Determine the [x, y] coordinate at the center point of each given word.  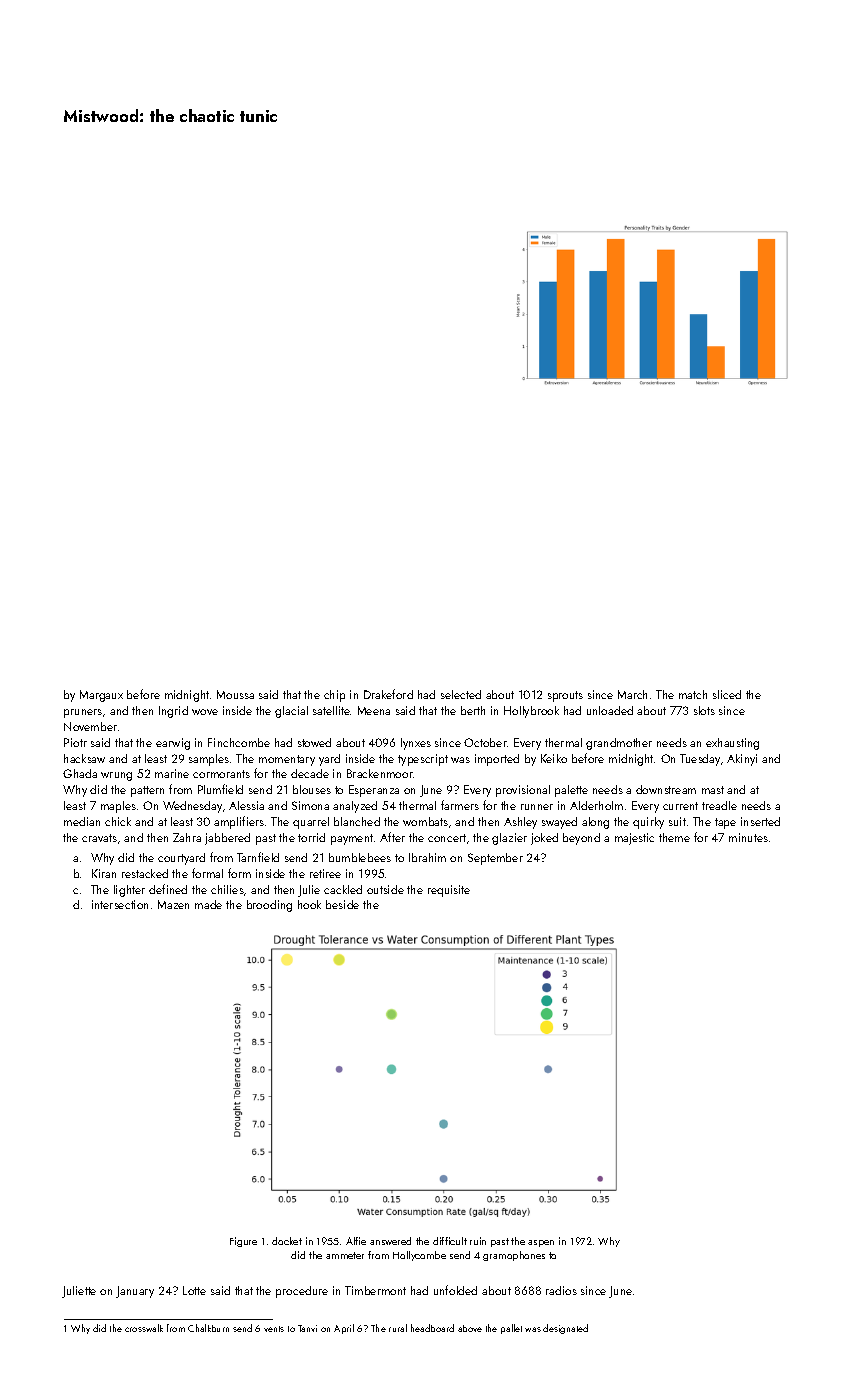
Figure [243, 1242]
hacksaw [84, 758]
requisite [449, 891]
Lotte [194, 1290]
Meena [374, 710]
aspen [541, 1243]
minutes [748, 837]
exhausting [732, 744]
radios [561, 1290]
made [208, 904]
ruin [478, 1241]
